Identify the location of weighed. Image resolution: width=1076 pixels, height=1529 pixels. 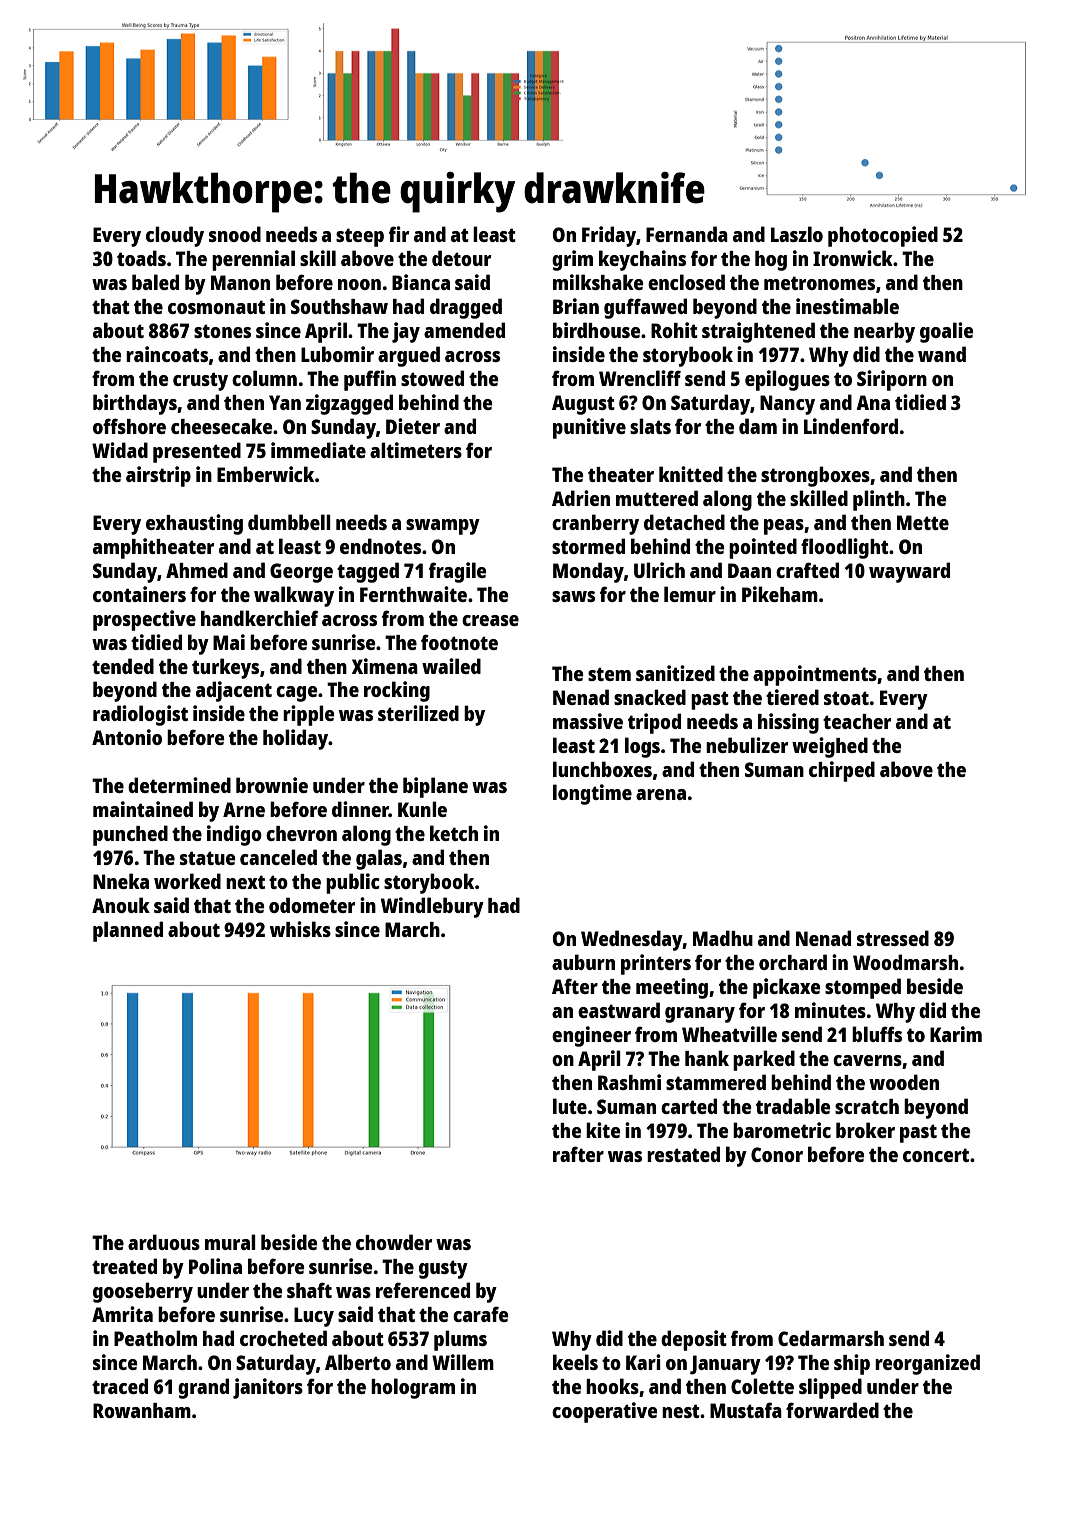
(830, 747).
